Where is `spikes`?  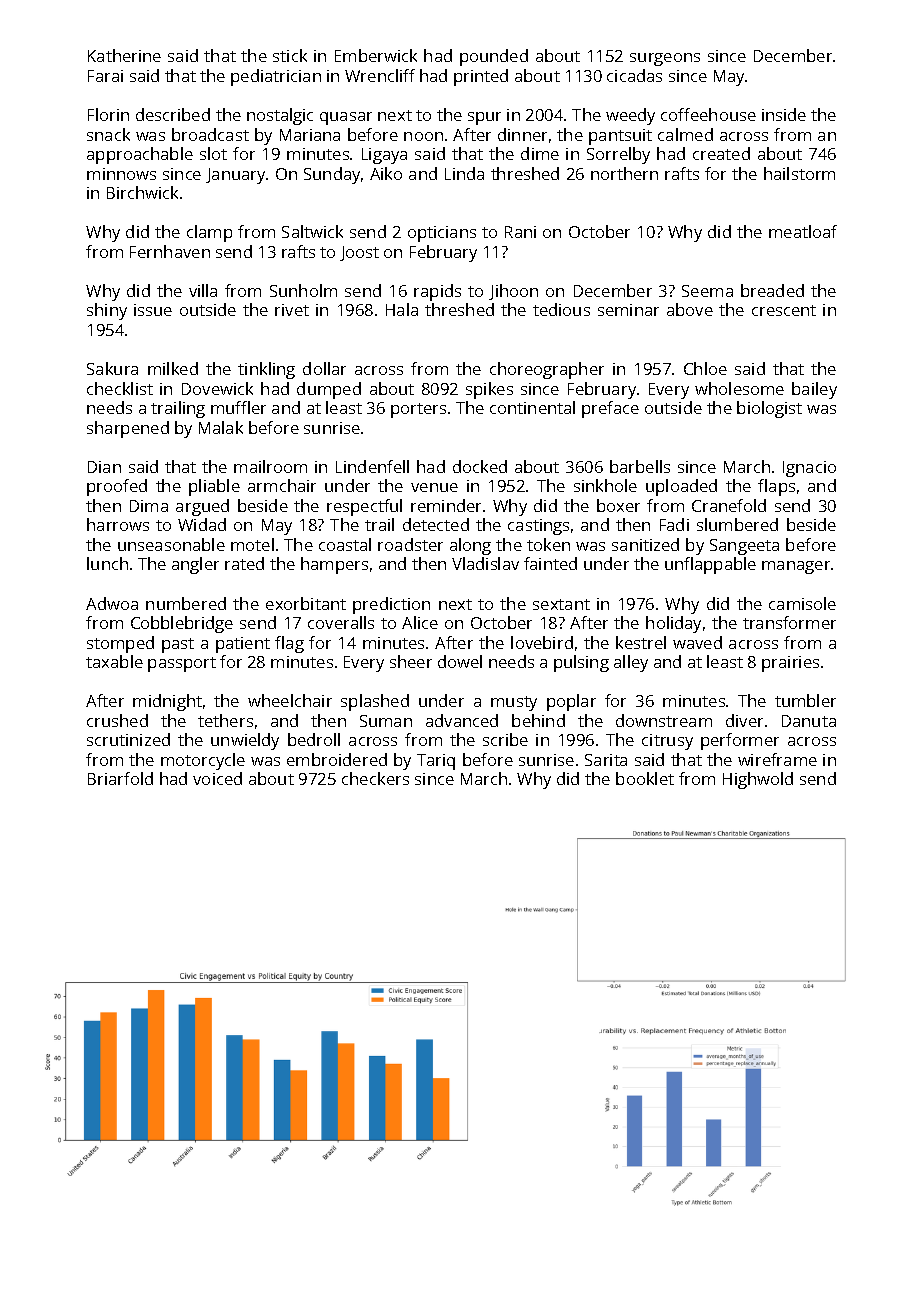
spikes is located at coordinates (489, 390).
